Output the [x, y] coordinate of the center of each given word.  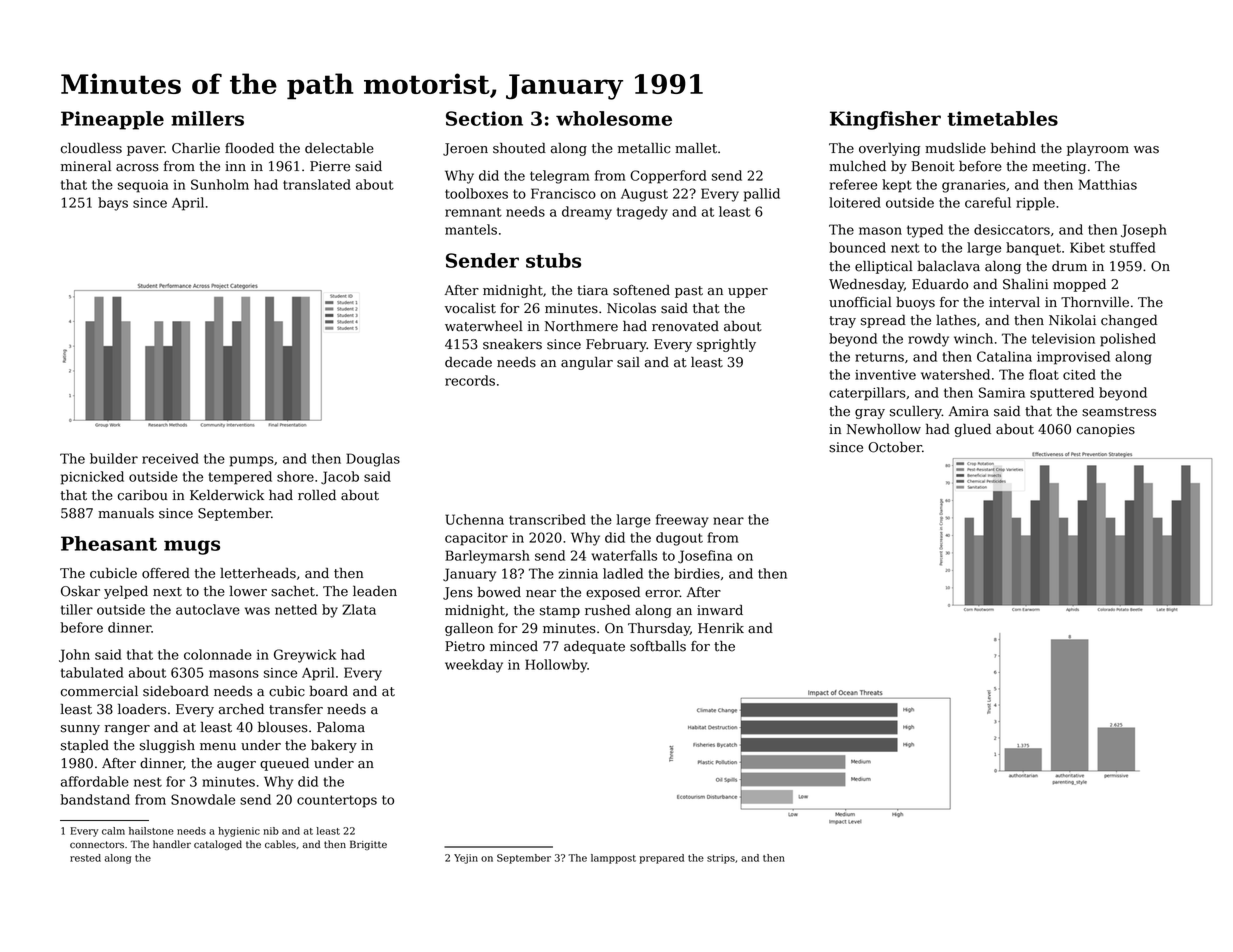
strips [721, 859]
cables [280, 844]
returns [879, 357]
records [470, 380]
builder [114, 458]
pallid [762, 195]
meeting [1059, 167]
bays [113, 204]
